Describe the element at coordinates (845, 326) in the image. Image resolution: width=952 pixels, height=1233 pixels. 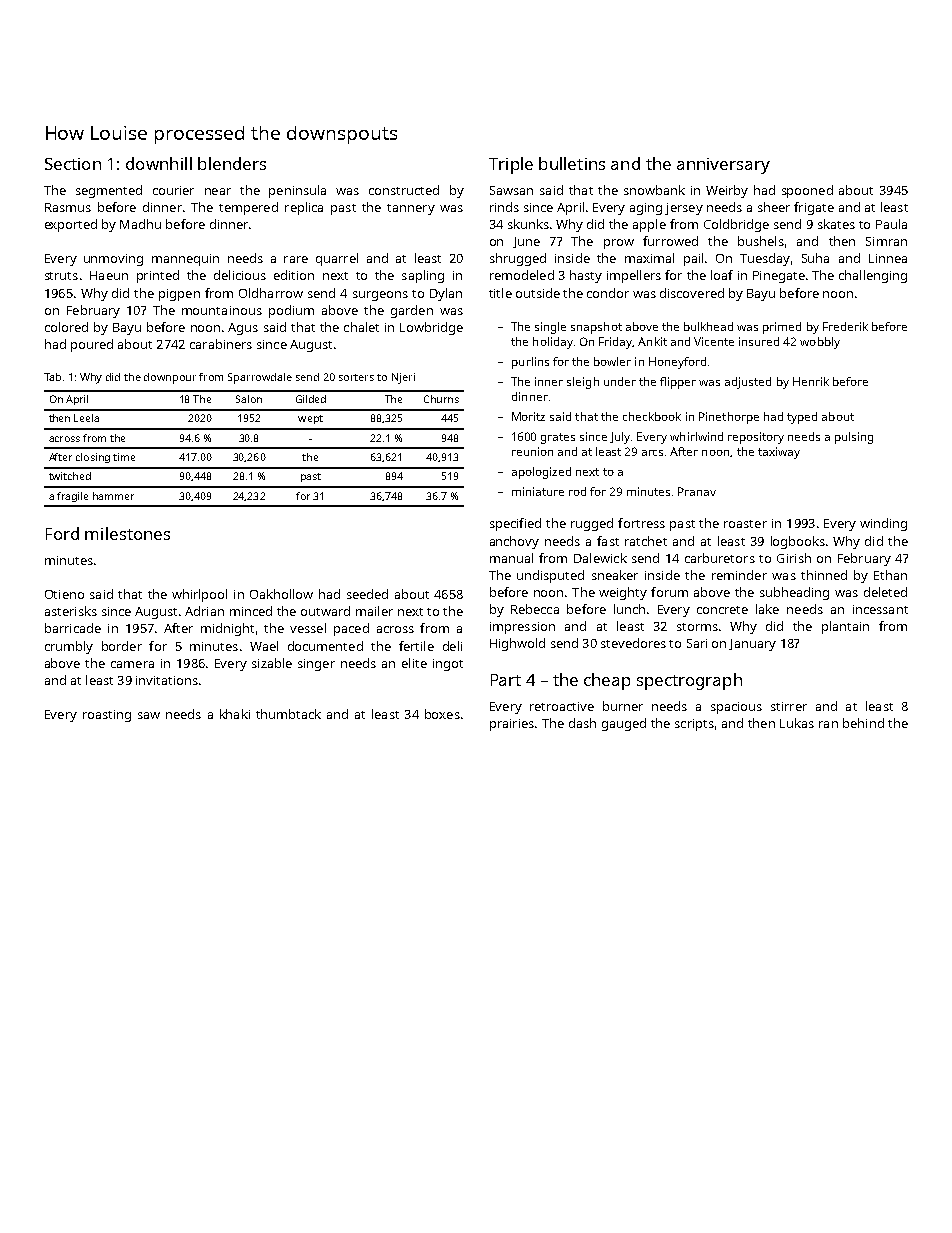
I see `Frederik` at that location.
